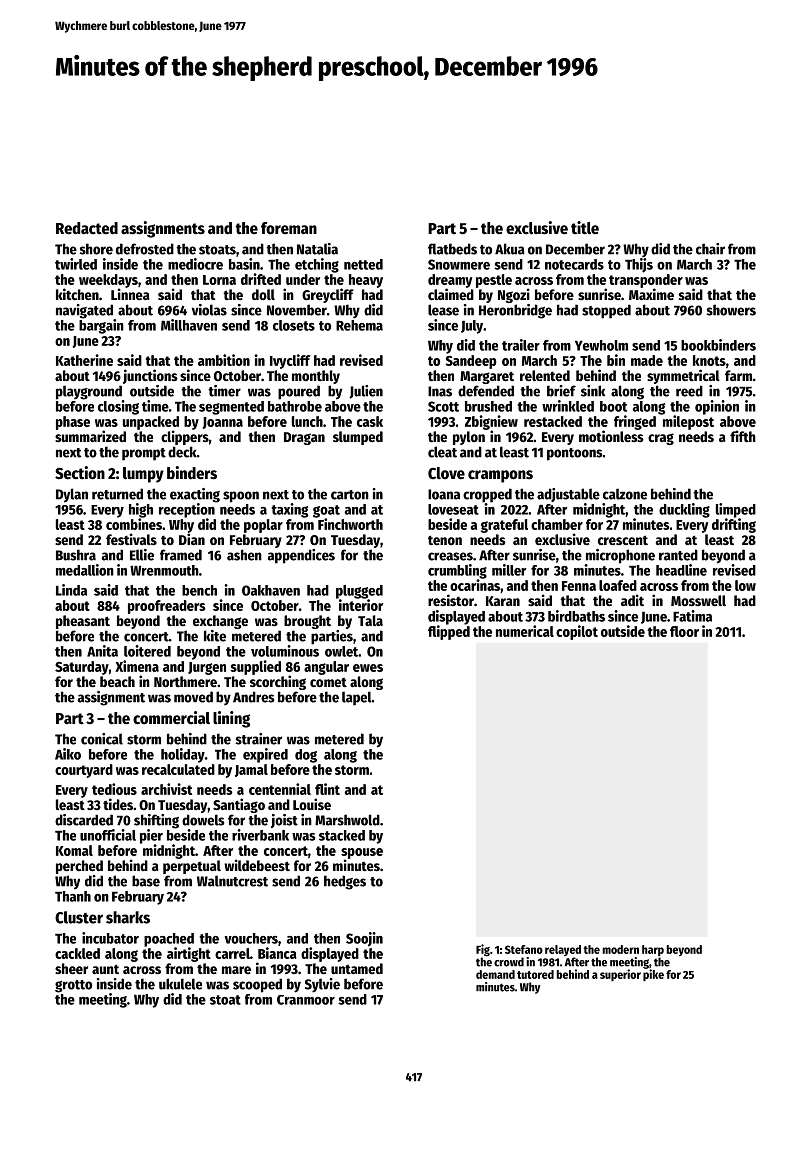 The height and width of the document is (1150, 811). Describe the element at coordinates (117, 681) in the document. I see `beach` at that location.
